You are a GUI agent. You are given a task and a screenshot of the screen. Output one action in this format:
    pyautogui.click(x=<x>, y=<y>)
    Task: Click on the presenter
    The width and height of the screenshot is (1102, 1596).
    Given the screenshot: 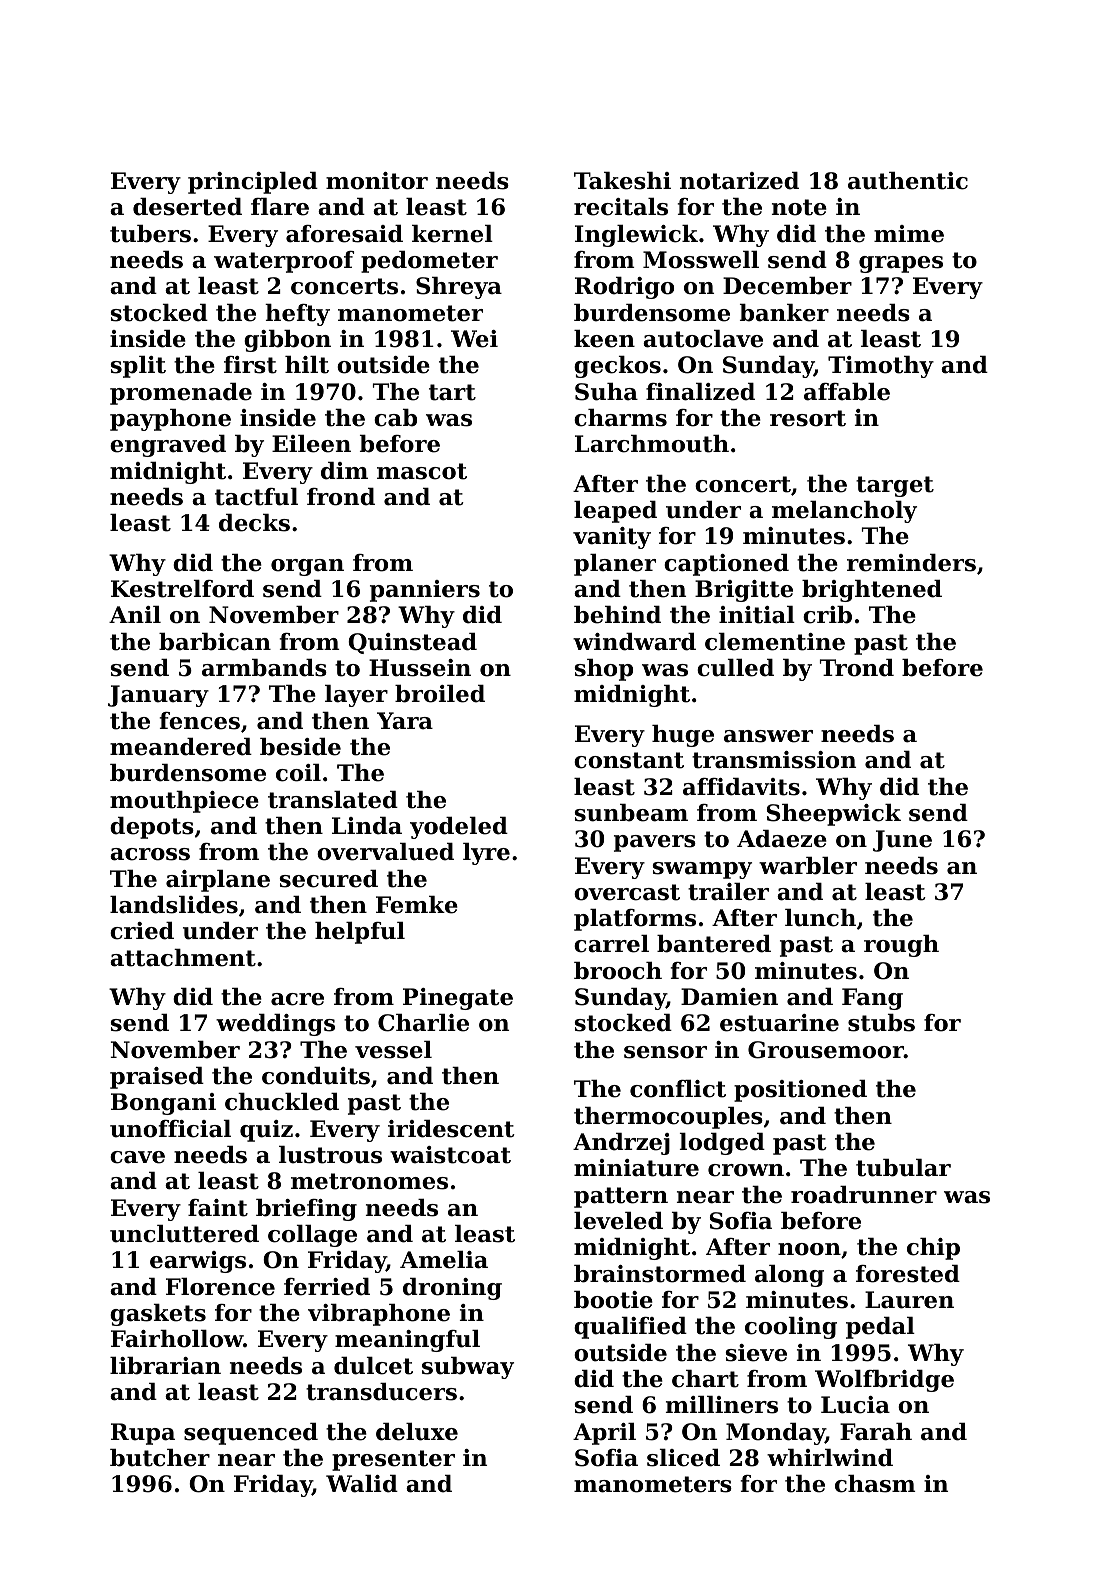 What is the action you would take?
    pyautogui.click(x=393, y=1460)
